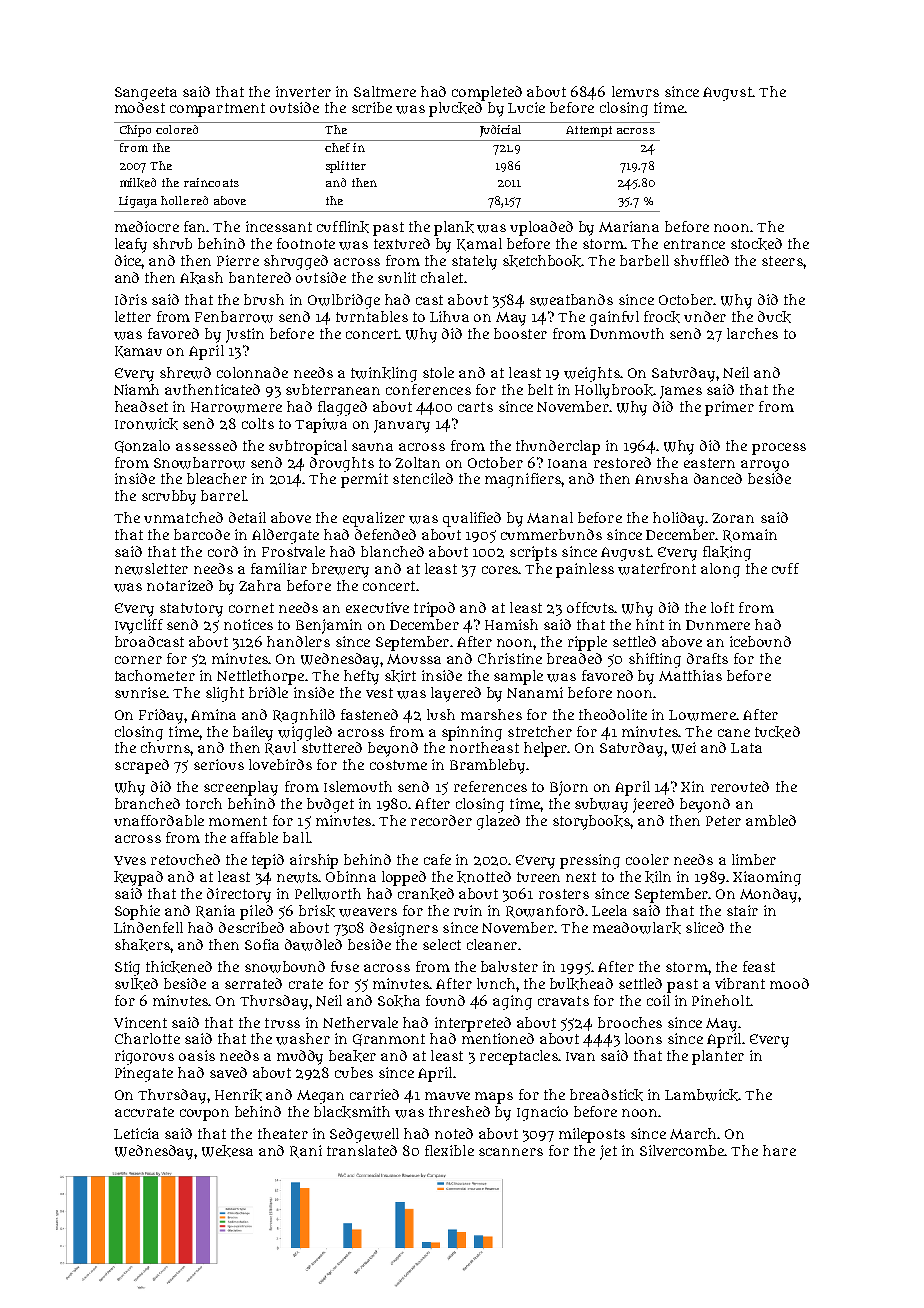 Image resolution: width=924 pixels, height=1308 pixels. Describe the element at coordinates (490, 786) in the image. I see `references` at that location.
